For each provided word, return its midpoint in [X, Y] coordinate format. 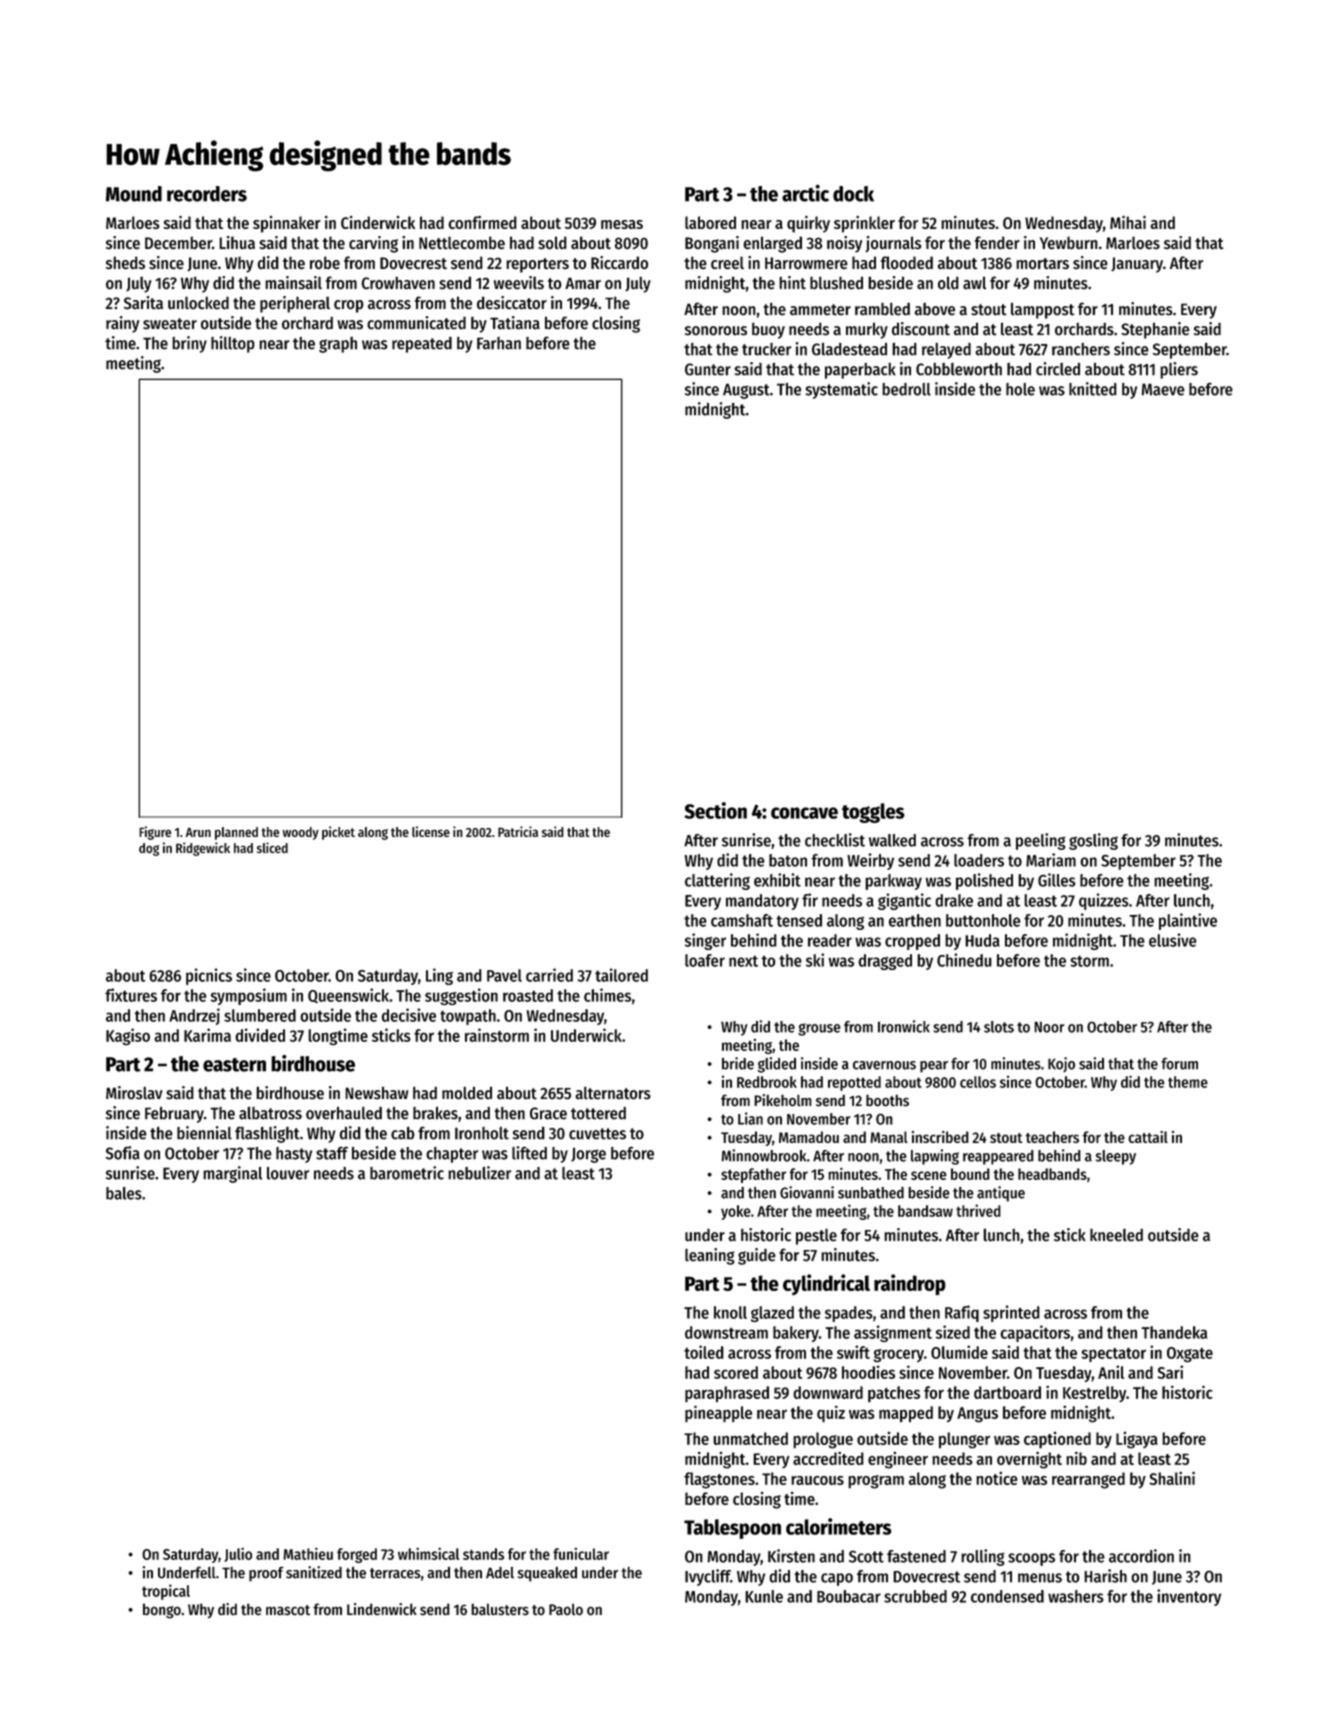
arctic [805, 193]
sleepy [1115, 1157]
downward [828, 1392]
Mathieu [308, 1554]
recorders [207, 194]
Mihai [1128, 222]
